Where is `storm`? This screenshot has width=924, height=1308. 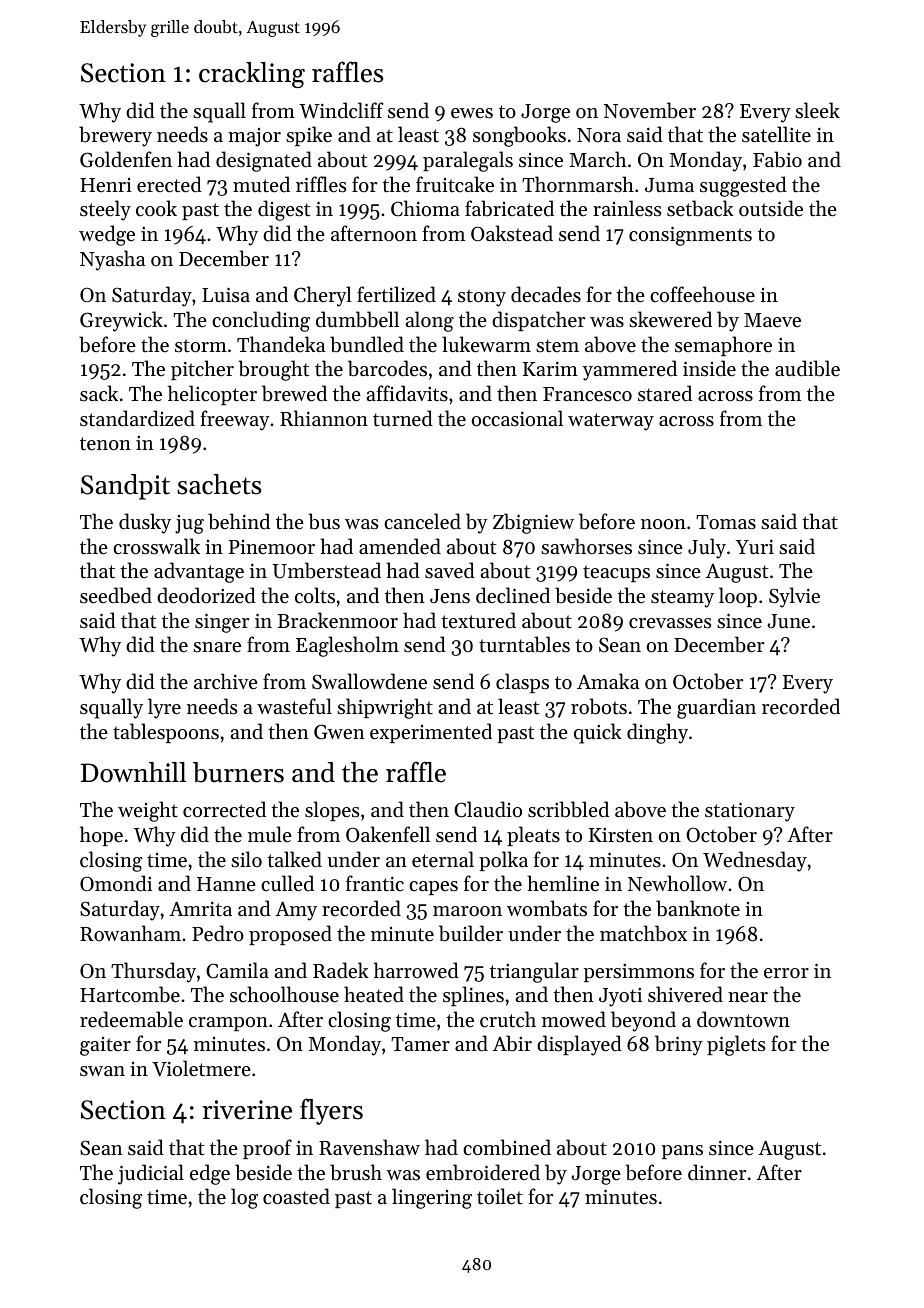
storm is located at coordinates (201, 346).
